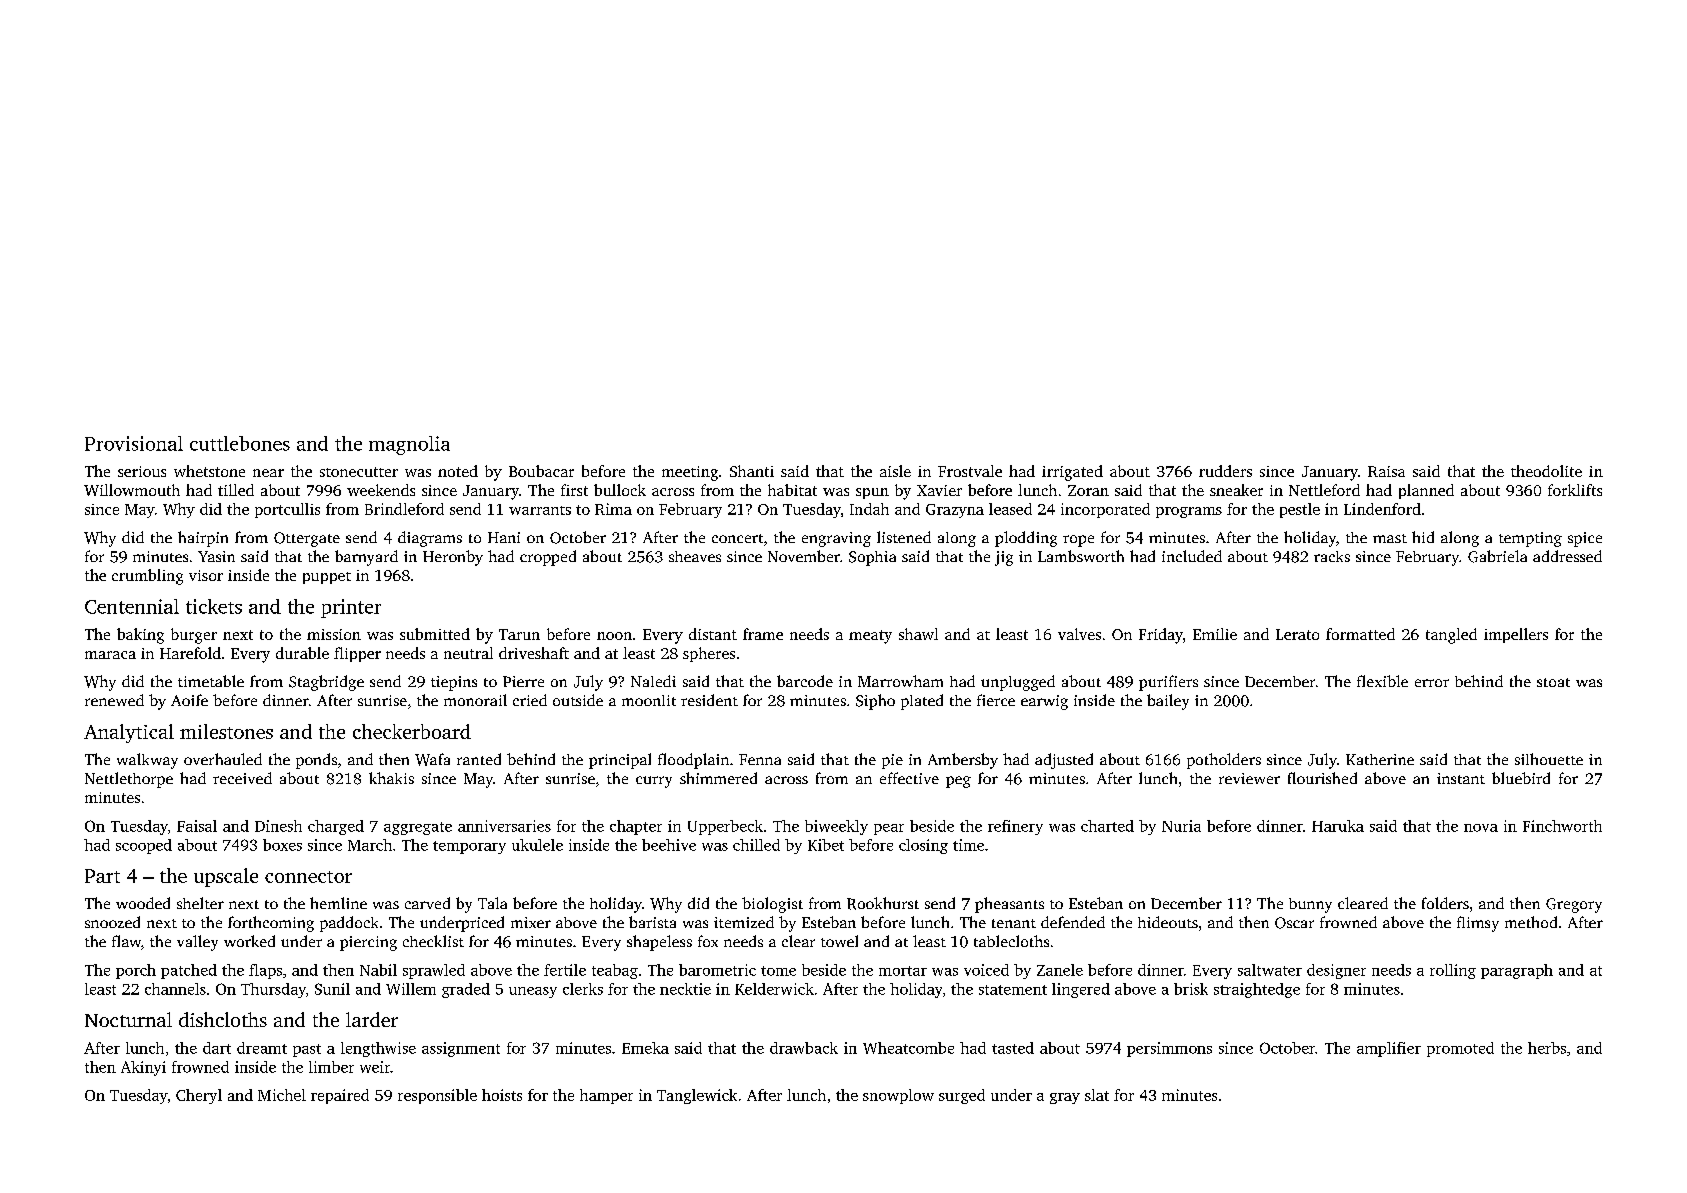 This page has width=1687, height=1193. What do you see at coordinates (690, 473) in the page?
I see `meeting` at bounding box center [690, 473].
